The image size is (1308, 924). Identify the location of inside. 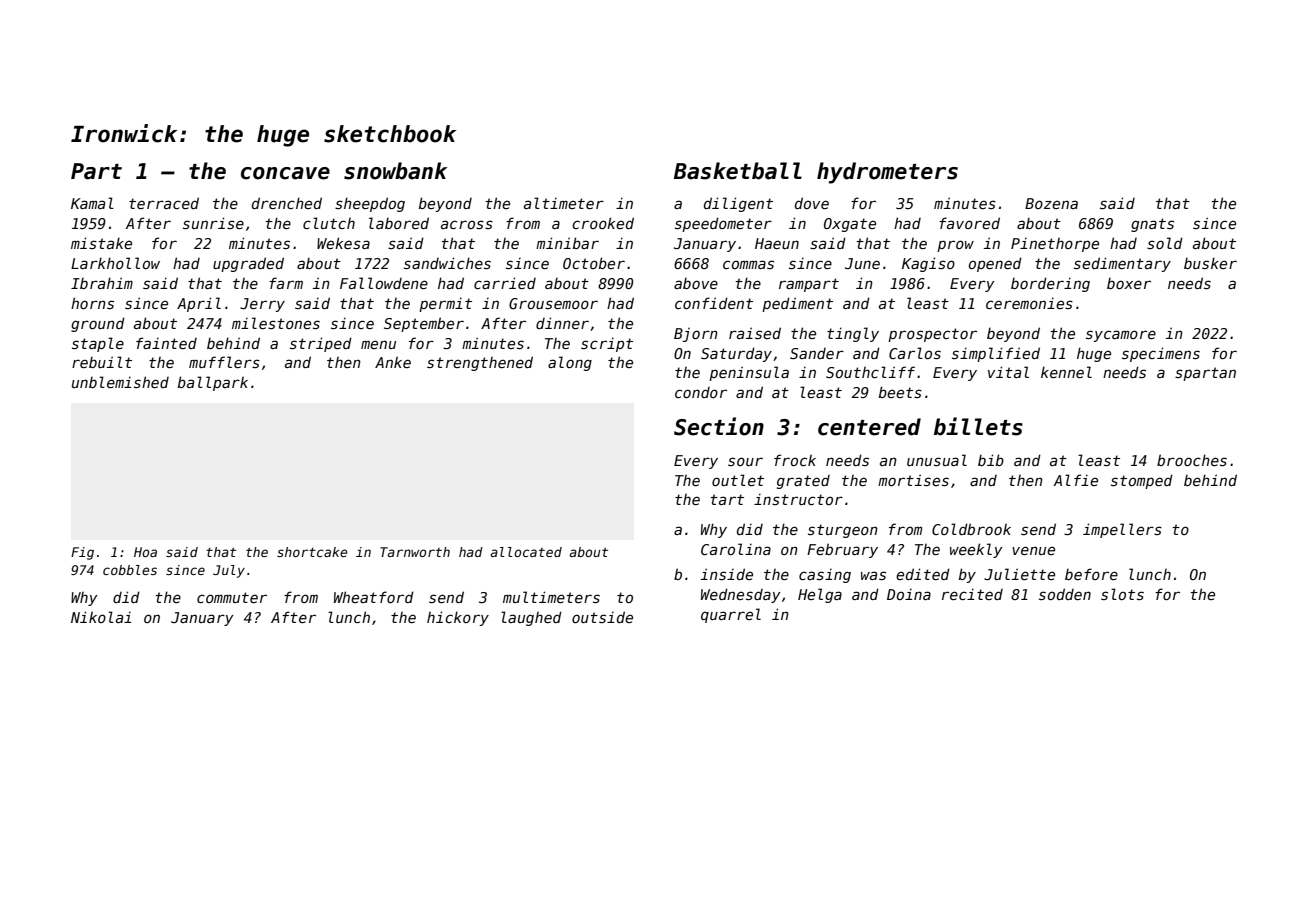
(727, 574).
